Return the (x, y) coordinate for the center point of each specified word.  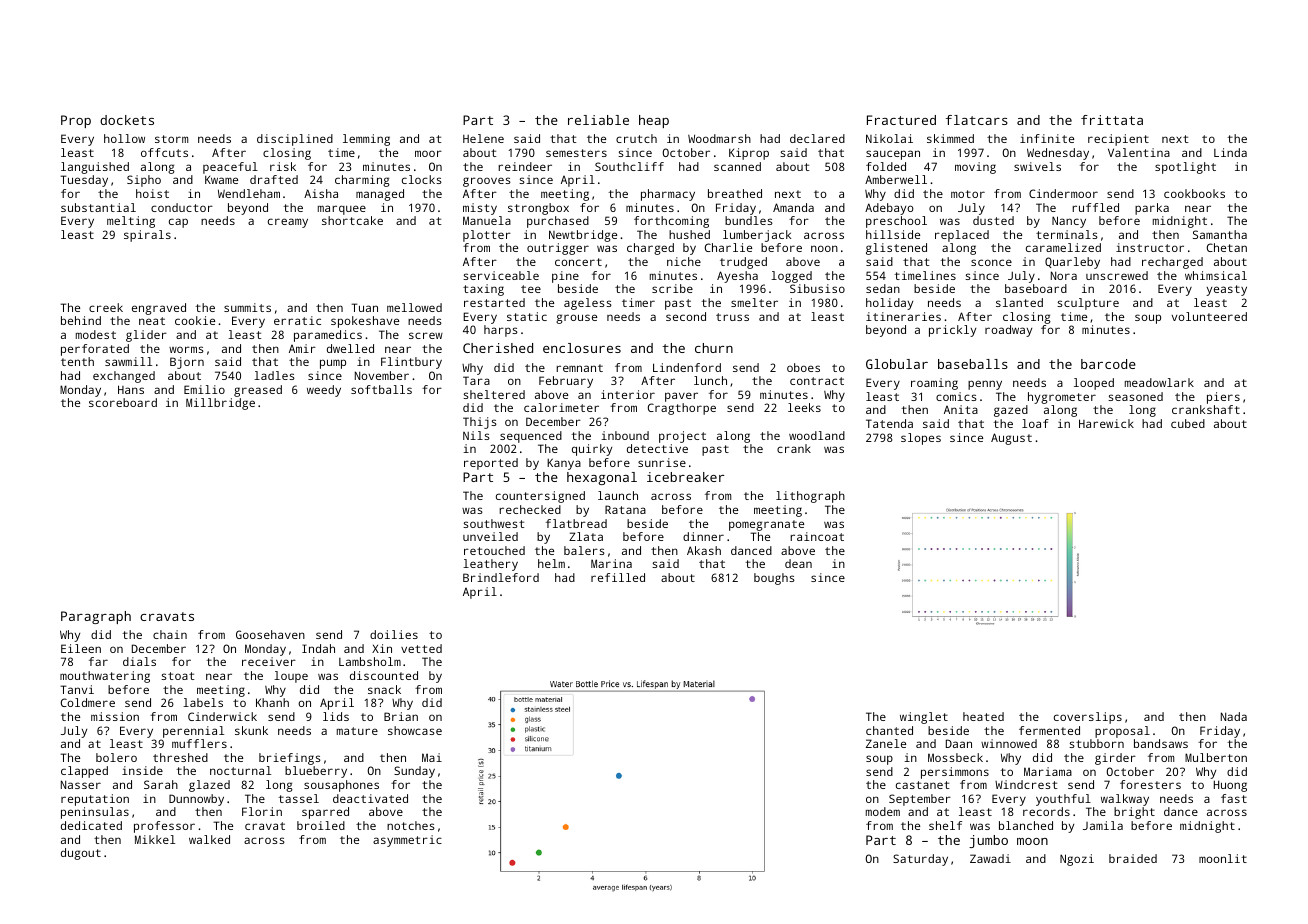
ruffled (1095, 207)
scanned (737, 166)
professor (164, 827)
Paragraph (96, 617)
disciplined (295, 140)
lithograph (810, 497)
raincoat (817, 536)
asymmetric (407, 841)
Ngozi (1077, 860)
